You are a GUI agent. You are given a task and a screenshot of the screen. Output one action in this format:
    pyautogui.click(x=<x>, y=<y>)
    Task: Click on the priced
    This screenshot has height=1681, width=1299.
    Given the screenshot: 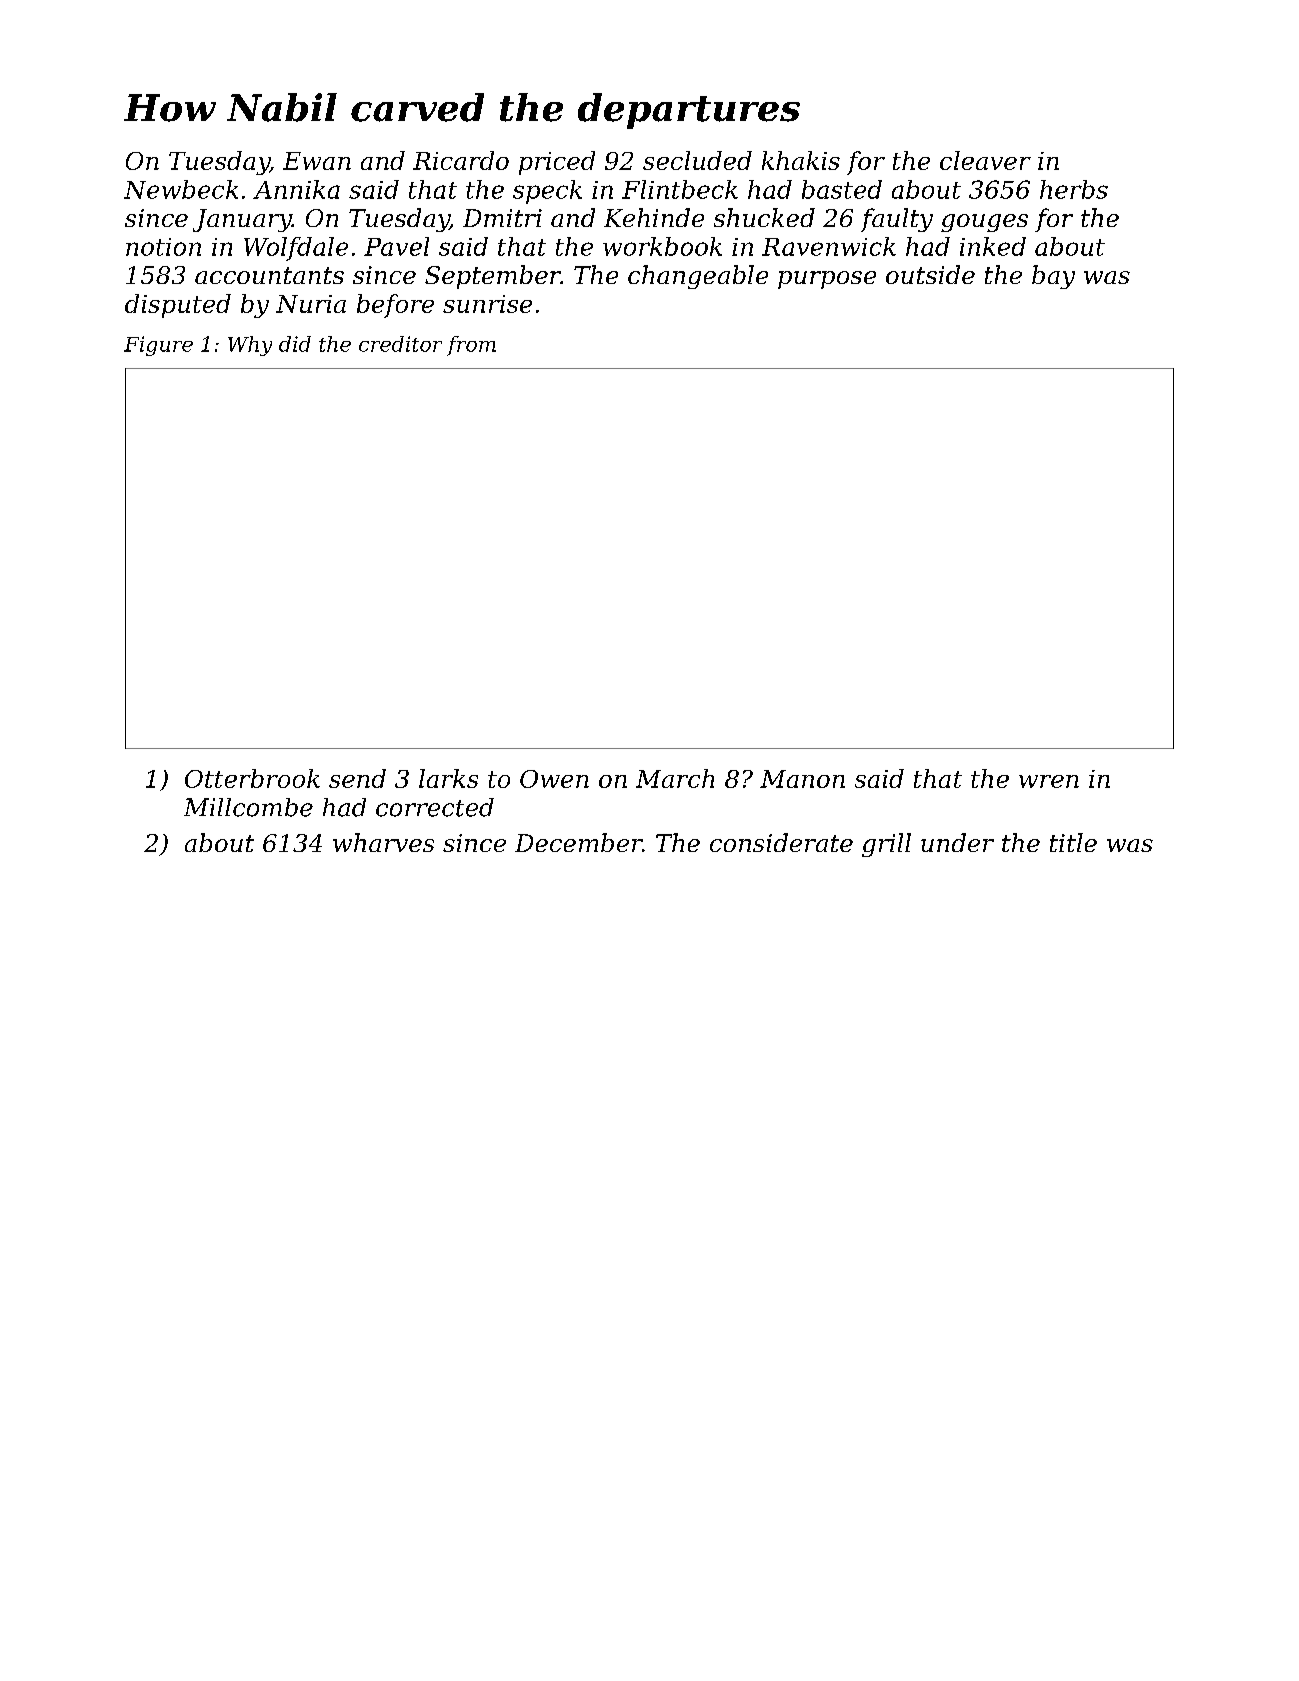 What is the action you would take?
    pyautogui.click(x=557, y=163)
